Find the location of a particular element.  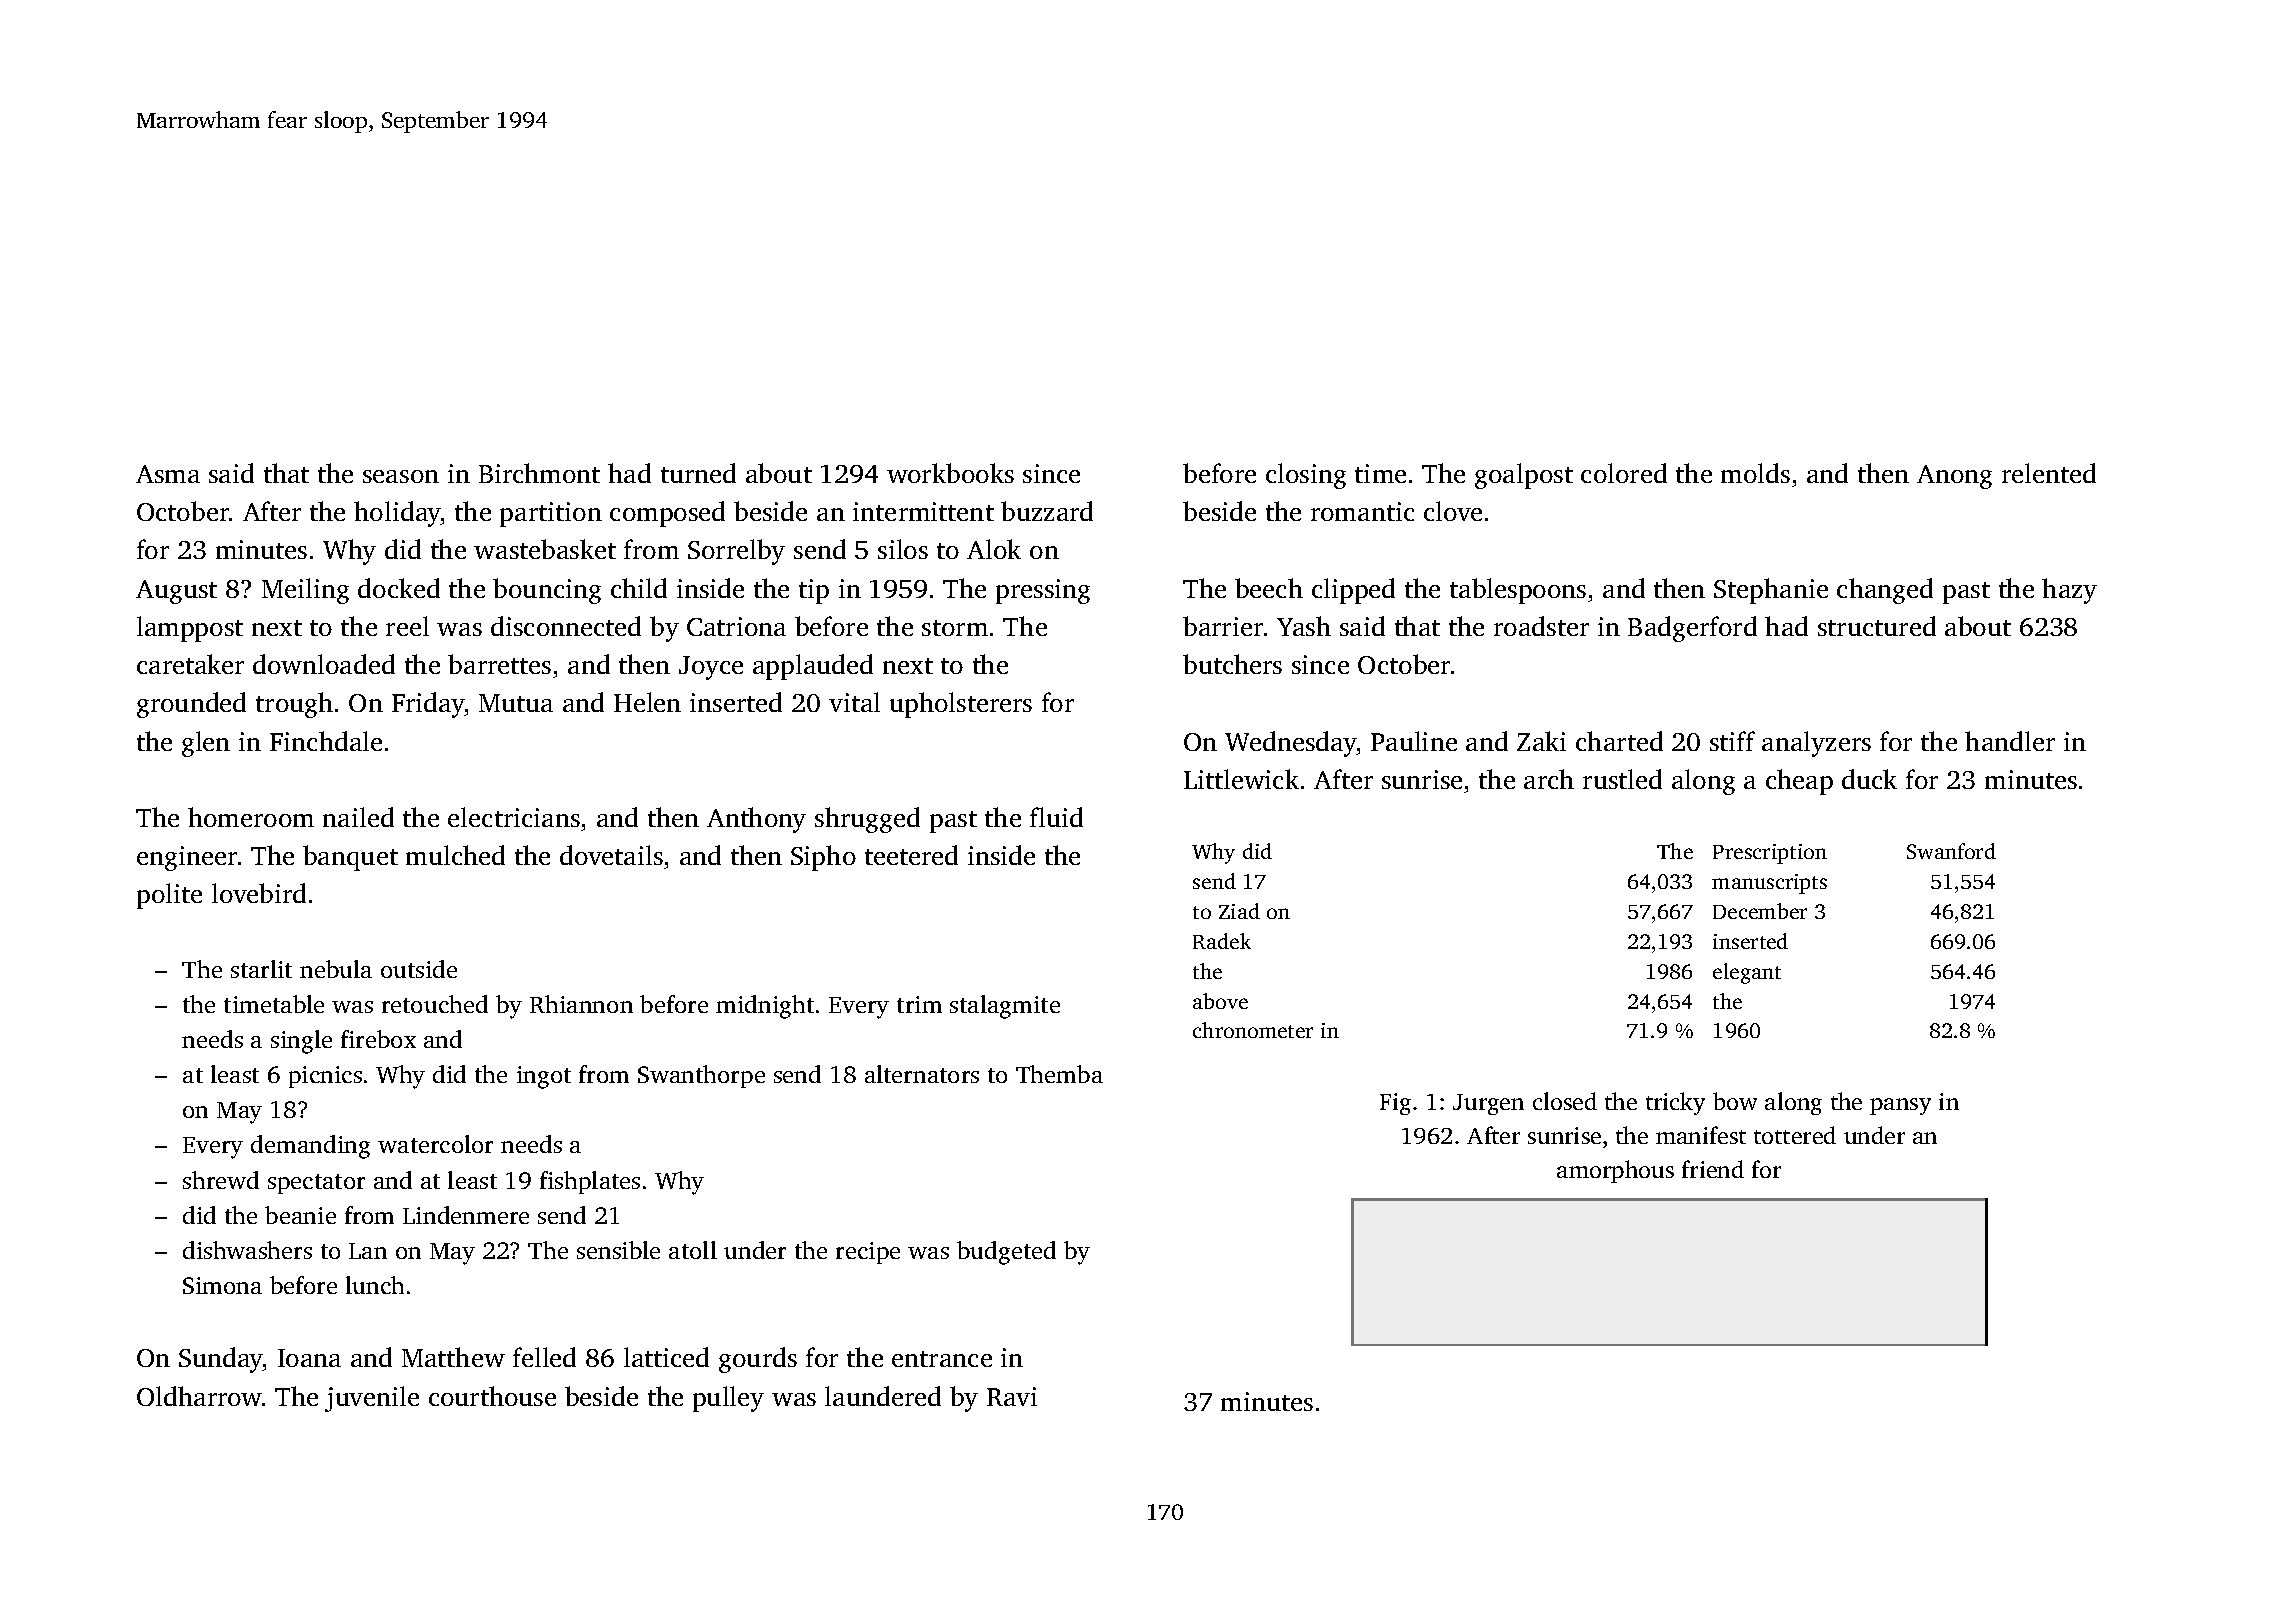

Oldharrow is located at coordinates (199, 1396).
